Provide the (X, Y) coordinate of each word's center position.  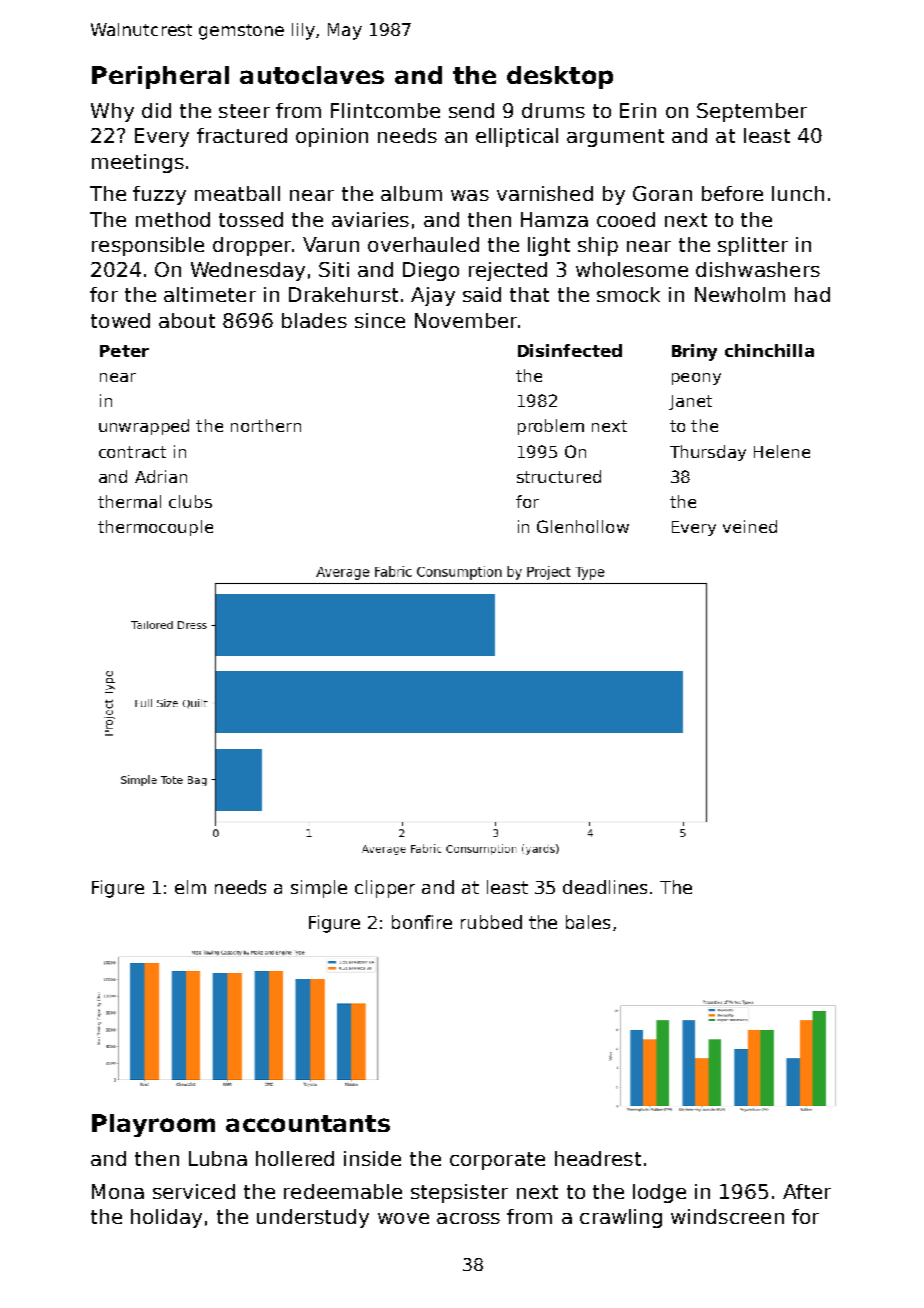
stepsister (459, 1193)
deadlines (605, 887)
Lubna (218, 1158)
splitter (753, 246)
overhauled (423, 244)
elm (190, 887)
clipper (385, 889)
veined (750, 526)
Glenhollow (583, 526)
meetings (138, 163)
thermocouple (155, 528)
